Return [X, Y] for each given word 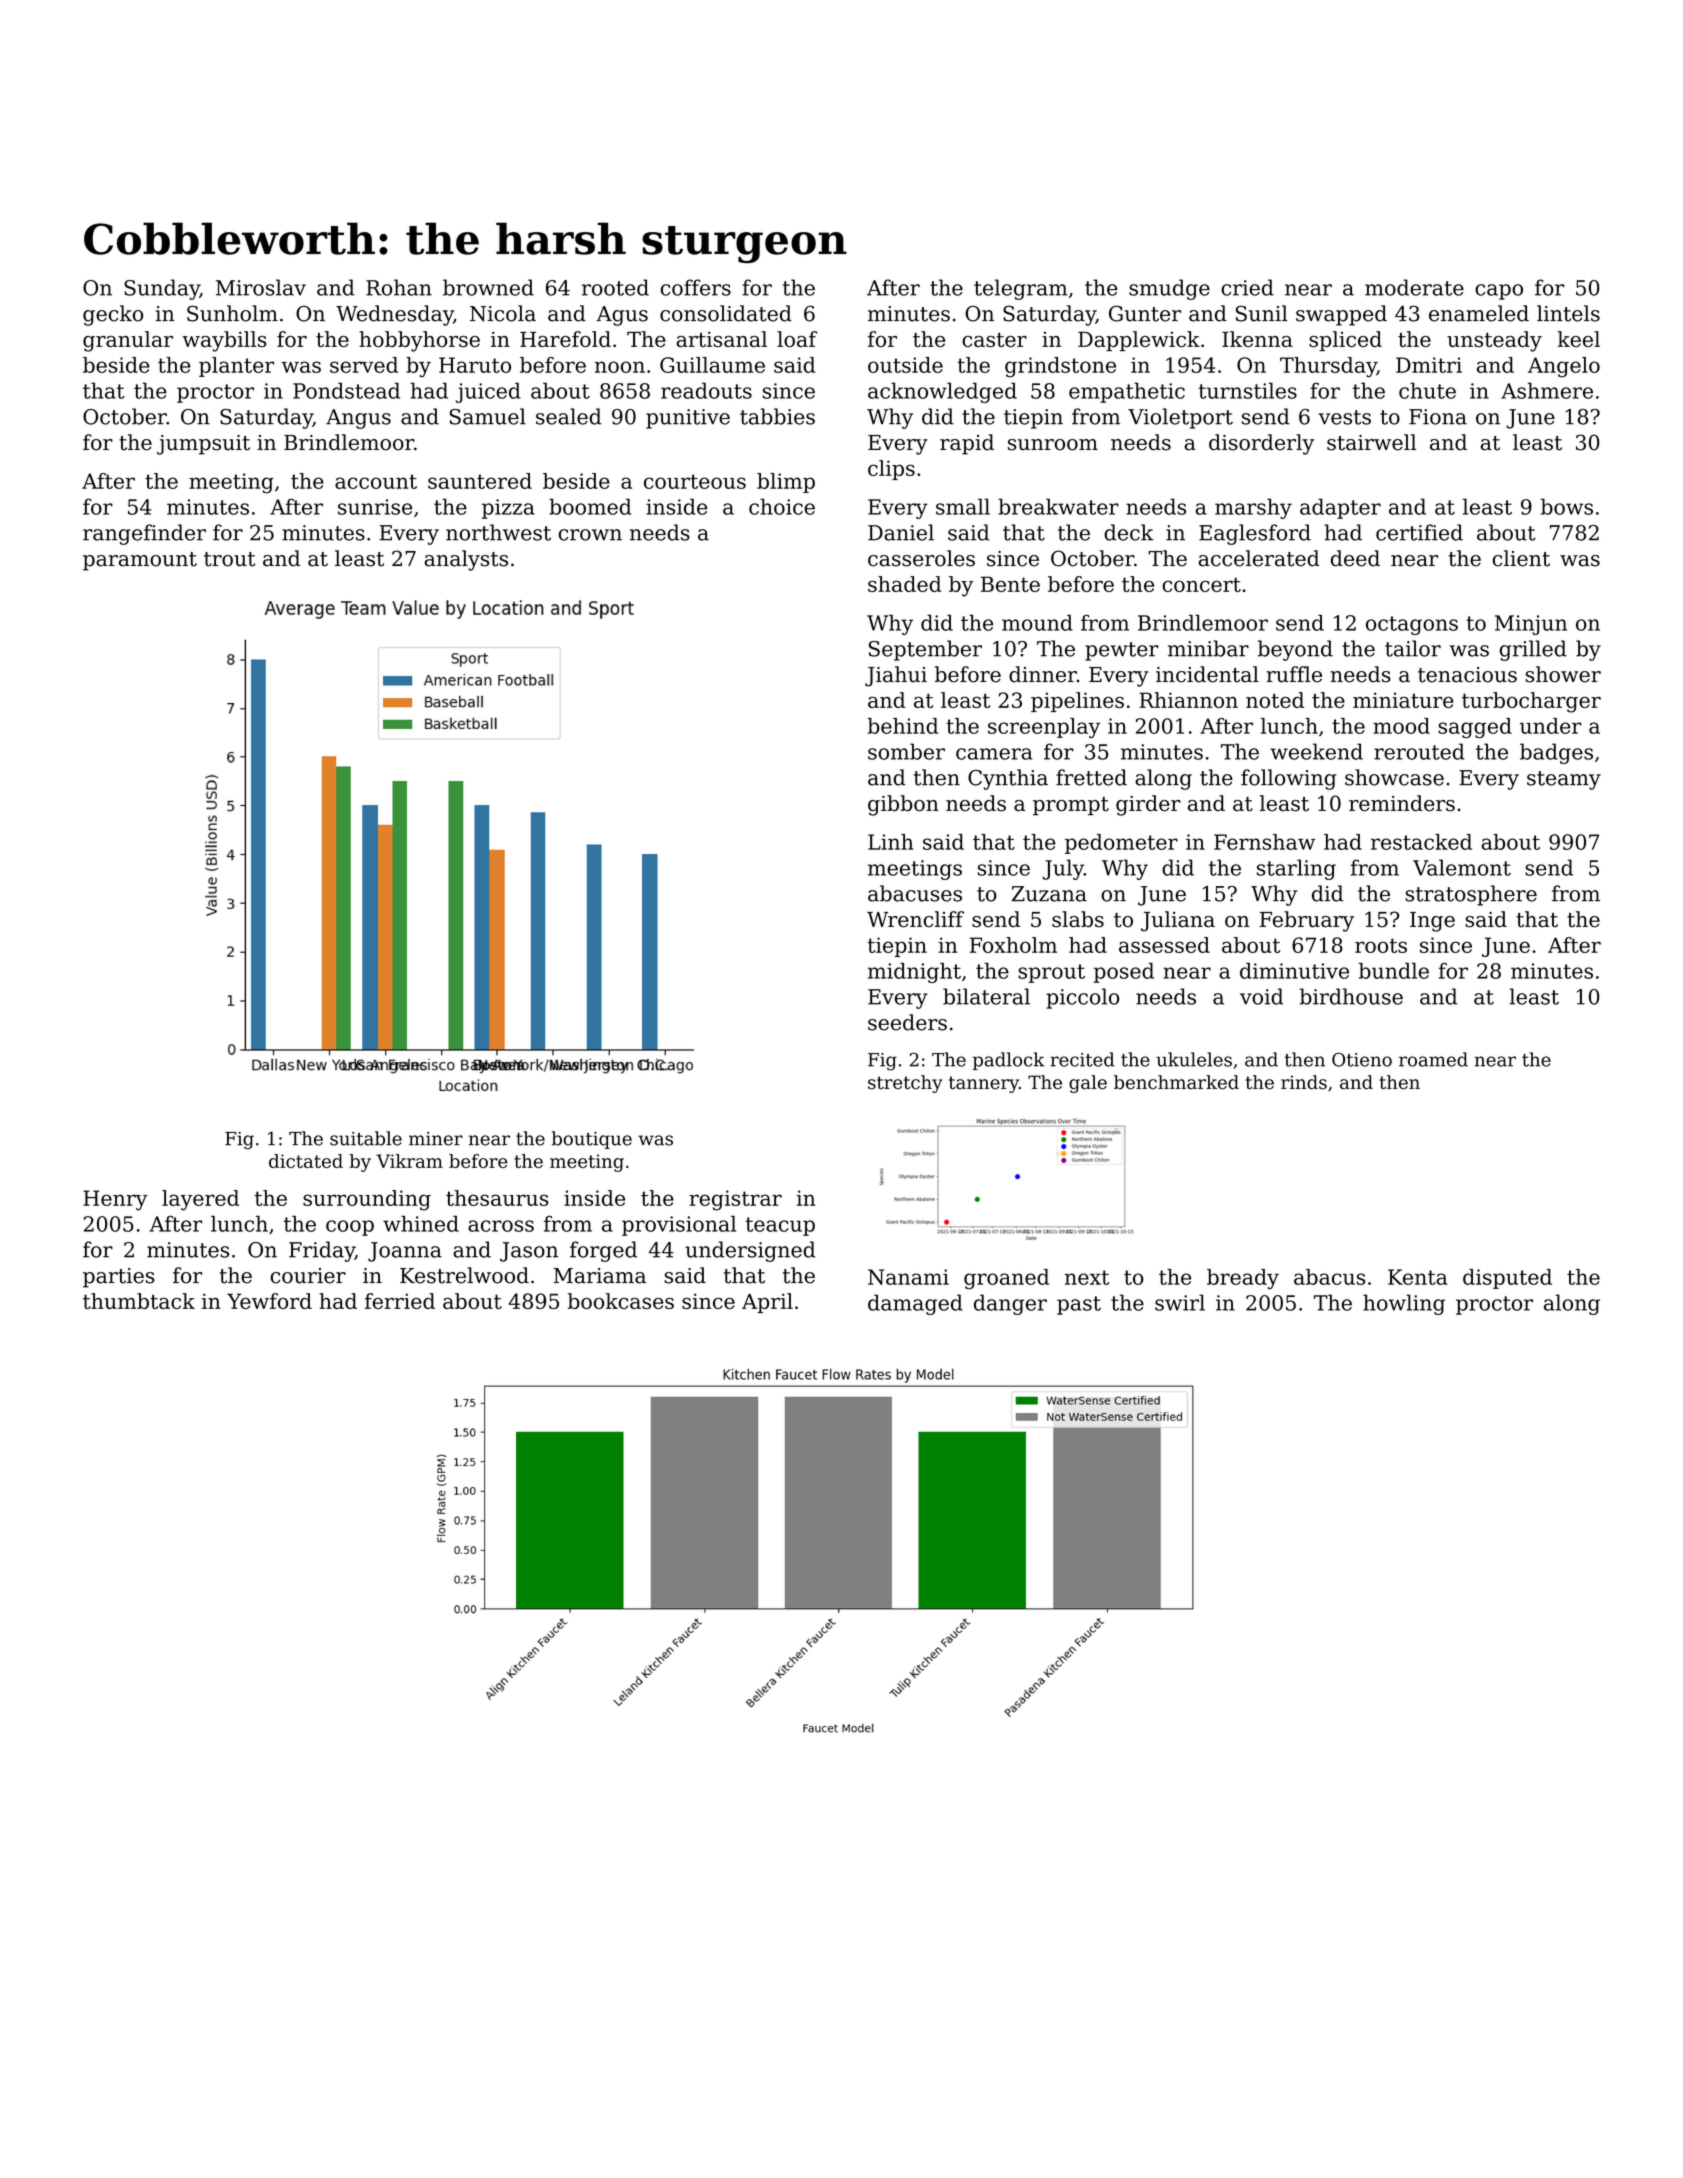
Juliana [1178, 921]
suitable [366, 1138]
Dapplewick [1139, 341]
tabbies [777, 416]
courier [308, 1276]
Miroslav [261, 287]
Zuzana [1049, 894]
